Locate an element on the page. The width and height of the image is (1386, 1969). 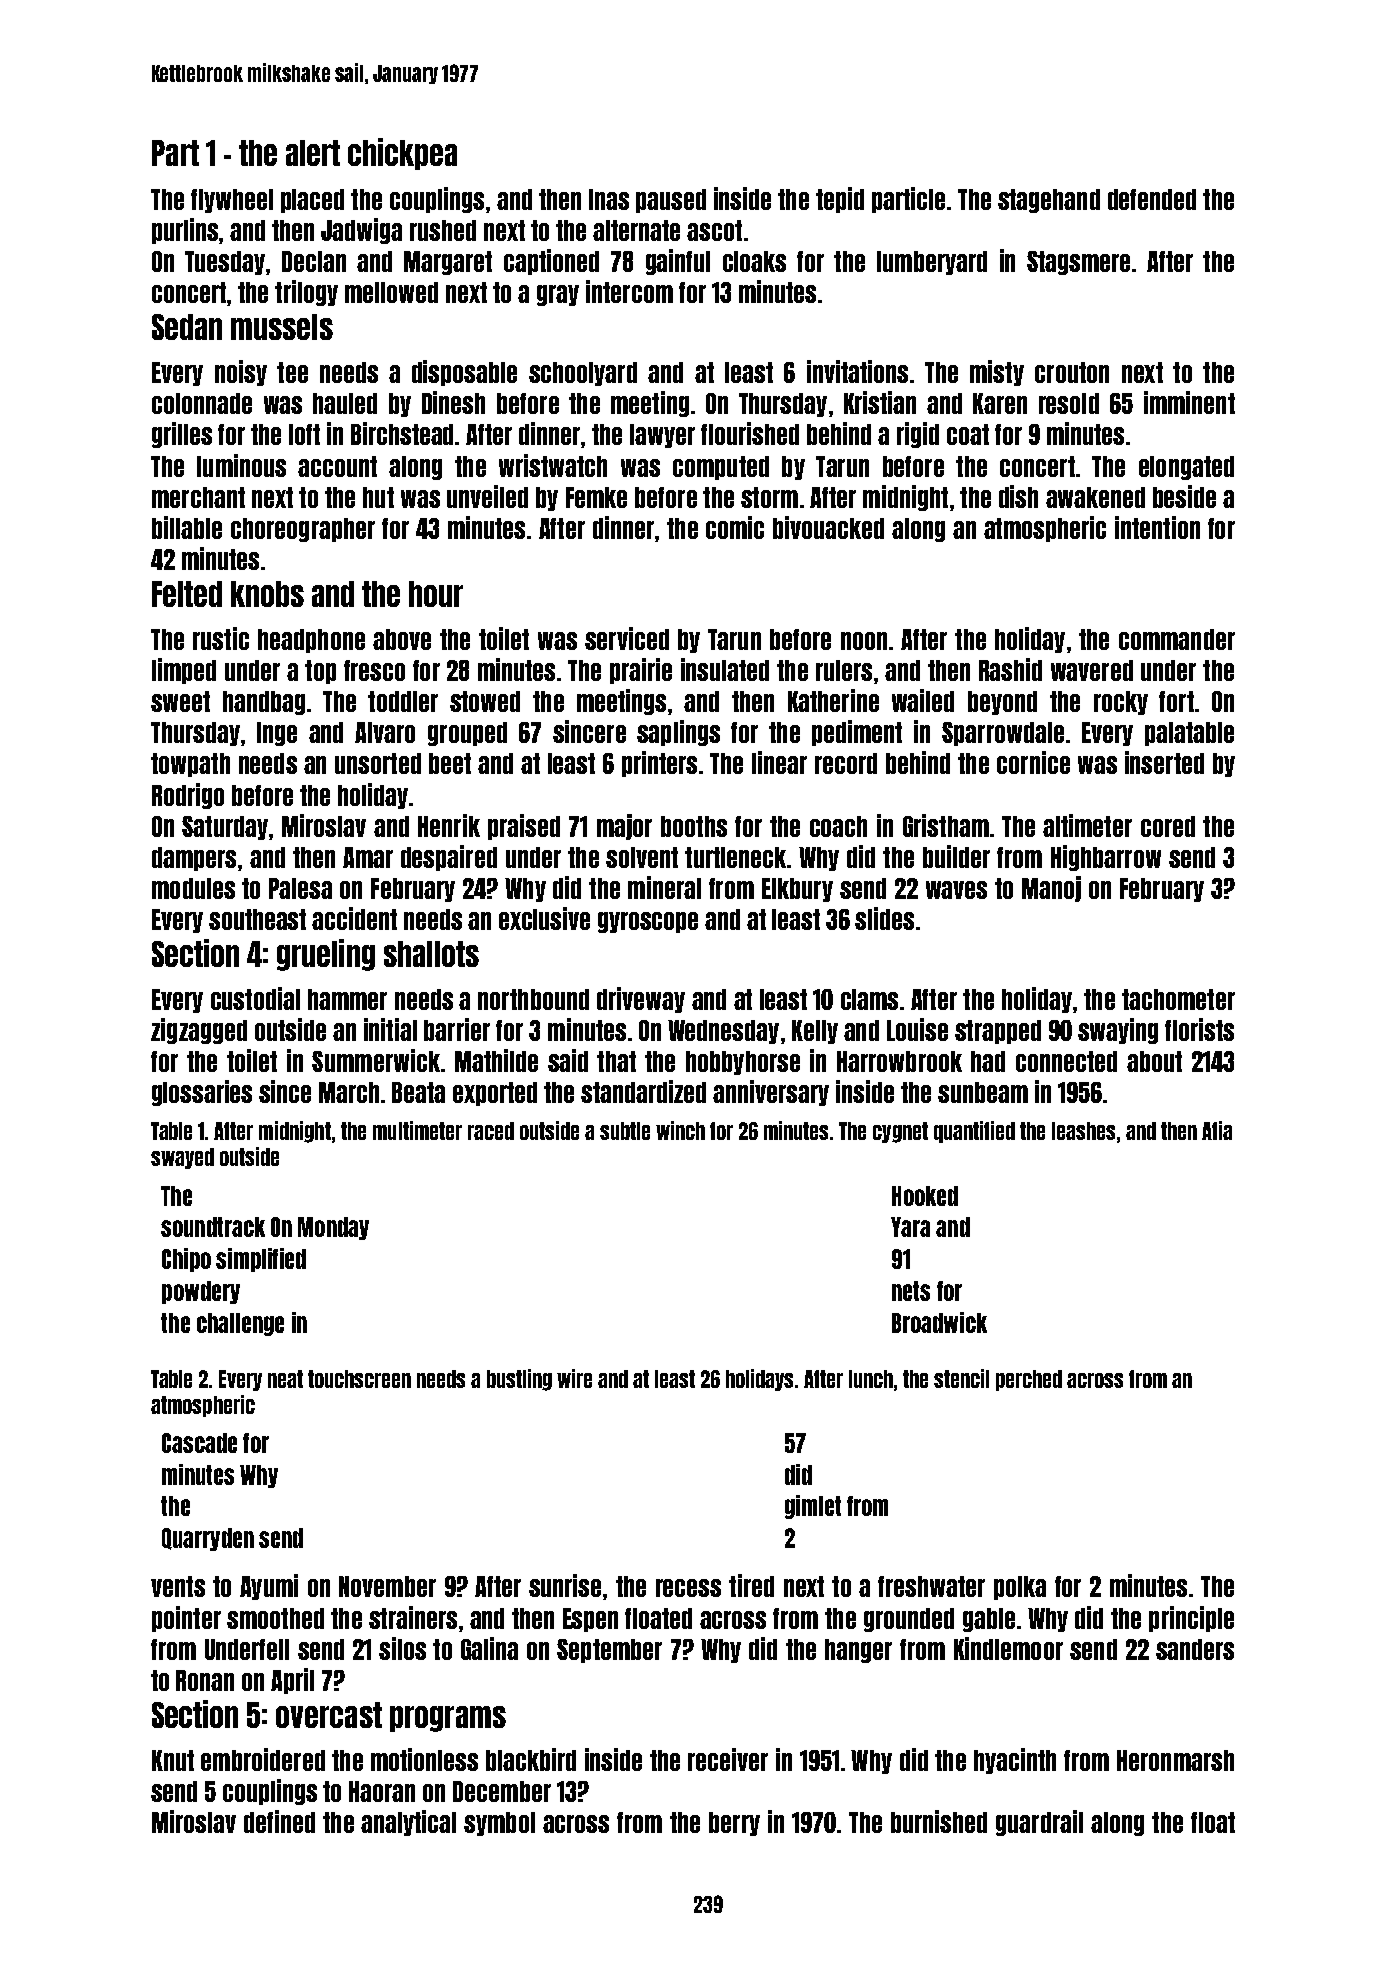
commander is located at coordinates (1177, 639).
